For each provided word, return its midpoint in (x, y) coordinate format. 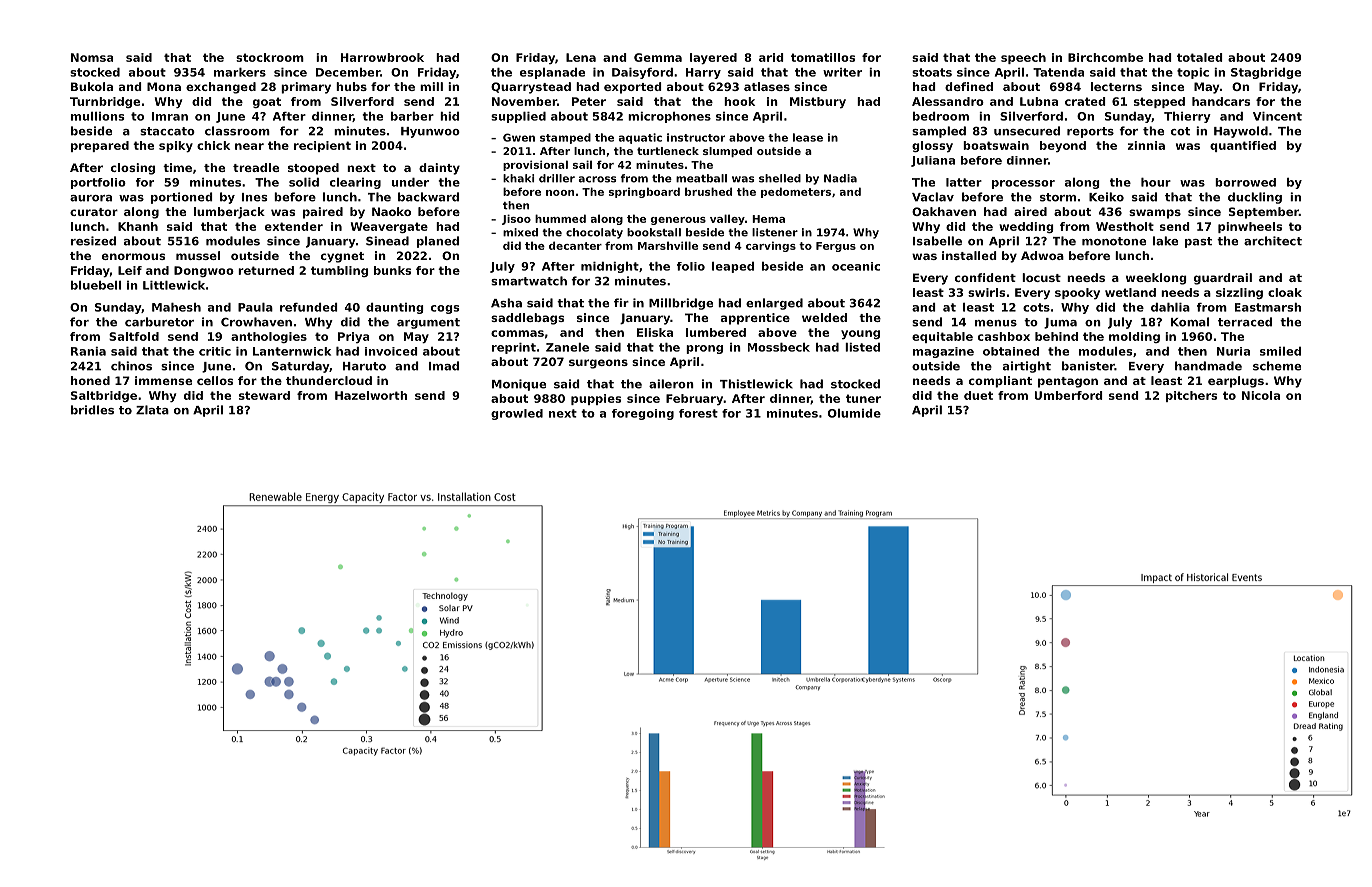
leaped (733, 267)
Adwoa (1042, 255)
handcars (1221, 101)
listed (862, 347)
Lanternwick (292, 351)
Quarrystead (531, 88)
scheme (1277, 366)
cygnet (342, 257)
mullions (97, 116)
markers (240, 72)
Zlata (152, 410)
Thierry (1187, 117)
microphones (669, 117)
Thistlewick (756, 384)
